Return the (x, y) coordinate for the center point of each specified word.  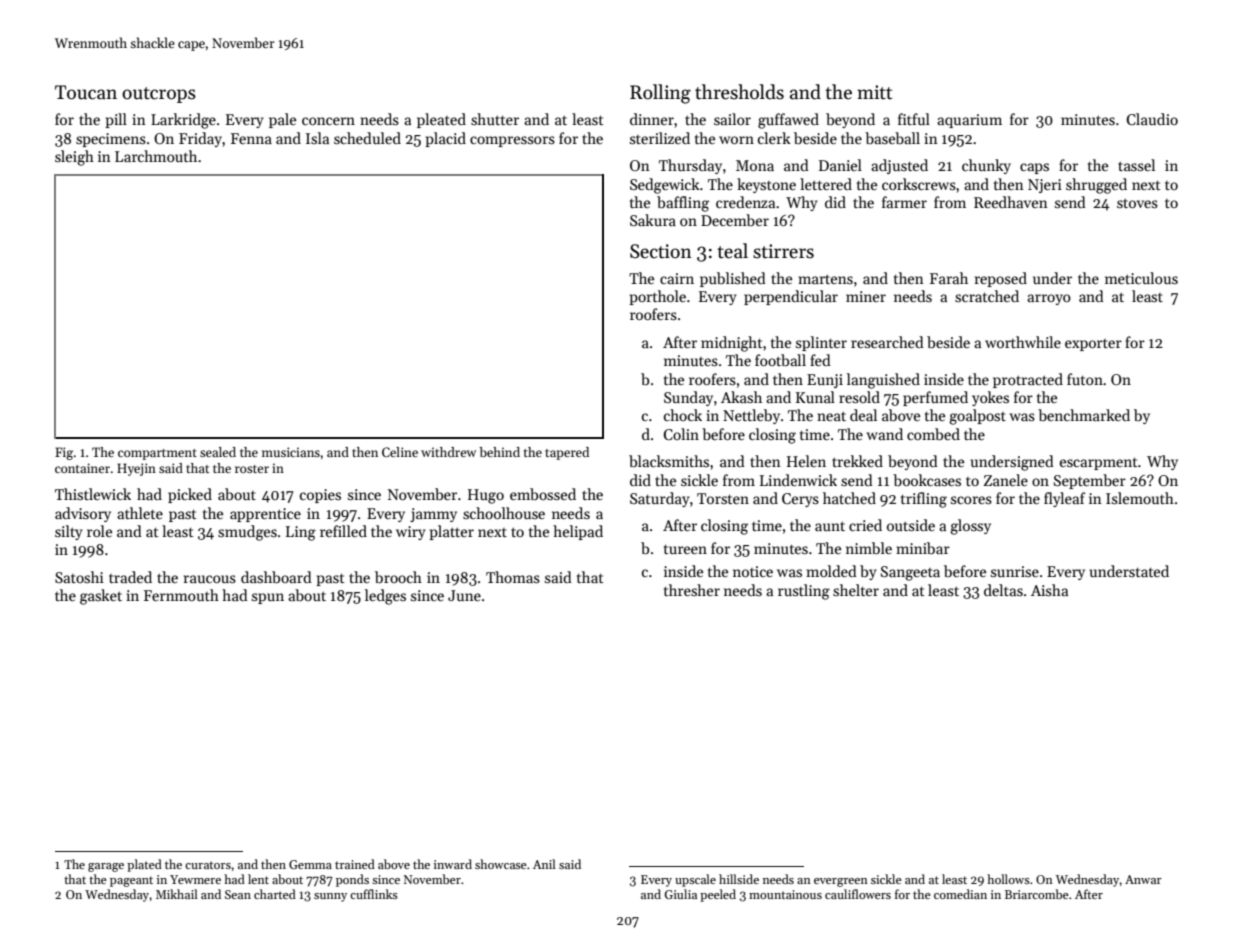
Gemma (310, 864)
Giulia (681, 894)
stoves (1137, 203)
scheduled (367, 138)
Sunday (688, 398)
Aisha (1049, 590)
